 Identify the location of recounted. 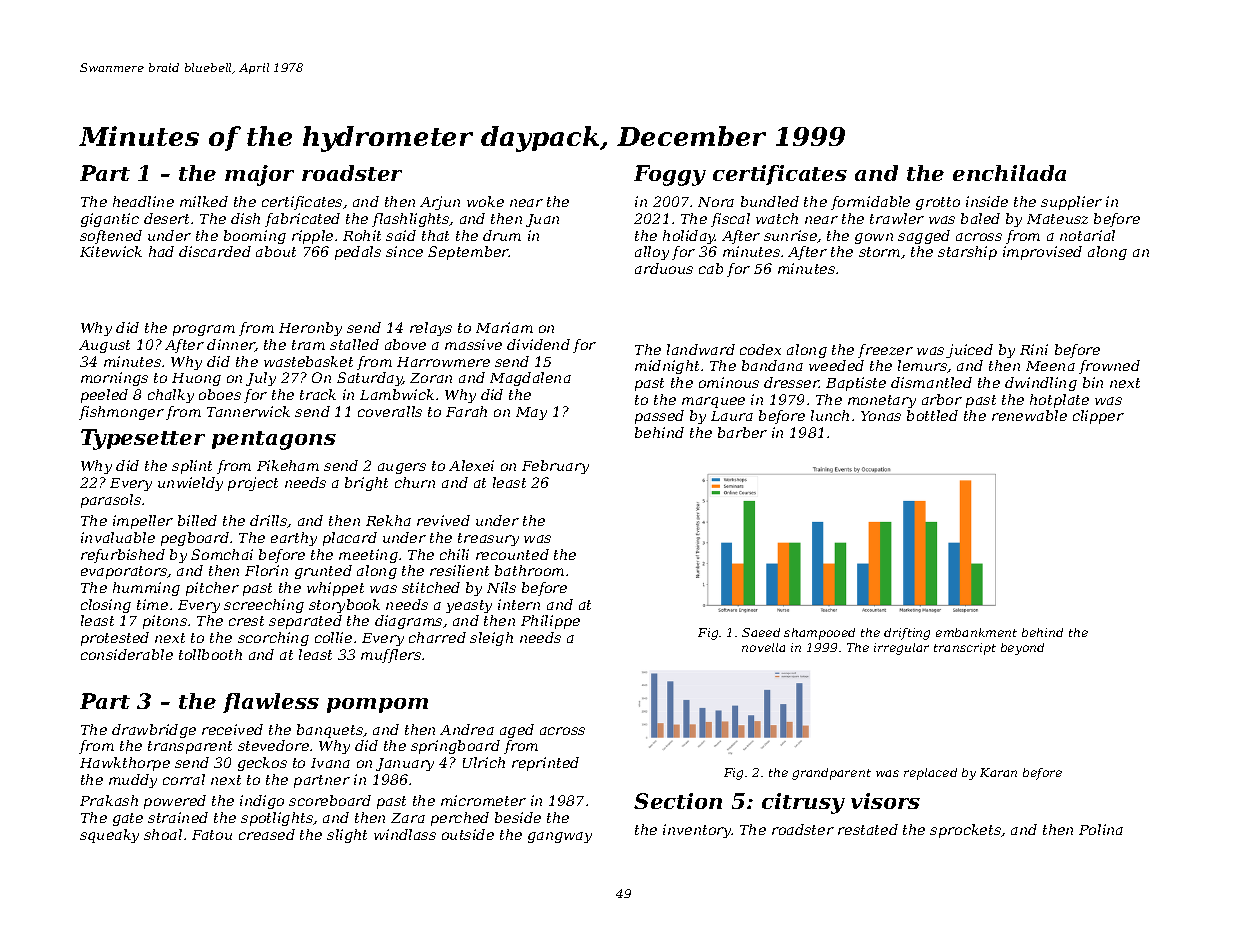
(512, 554).
